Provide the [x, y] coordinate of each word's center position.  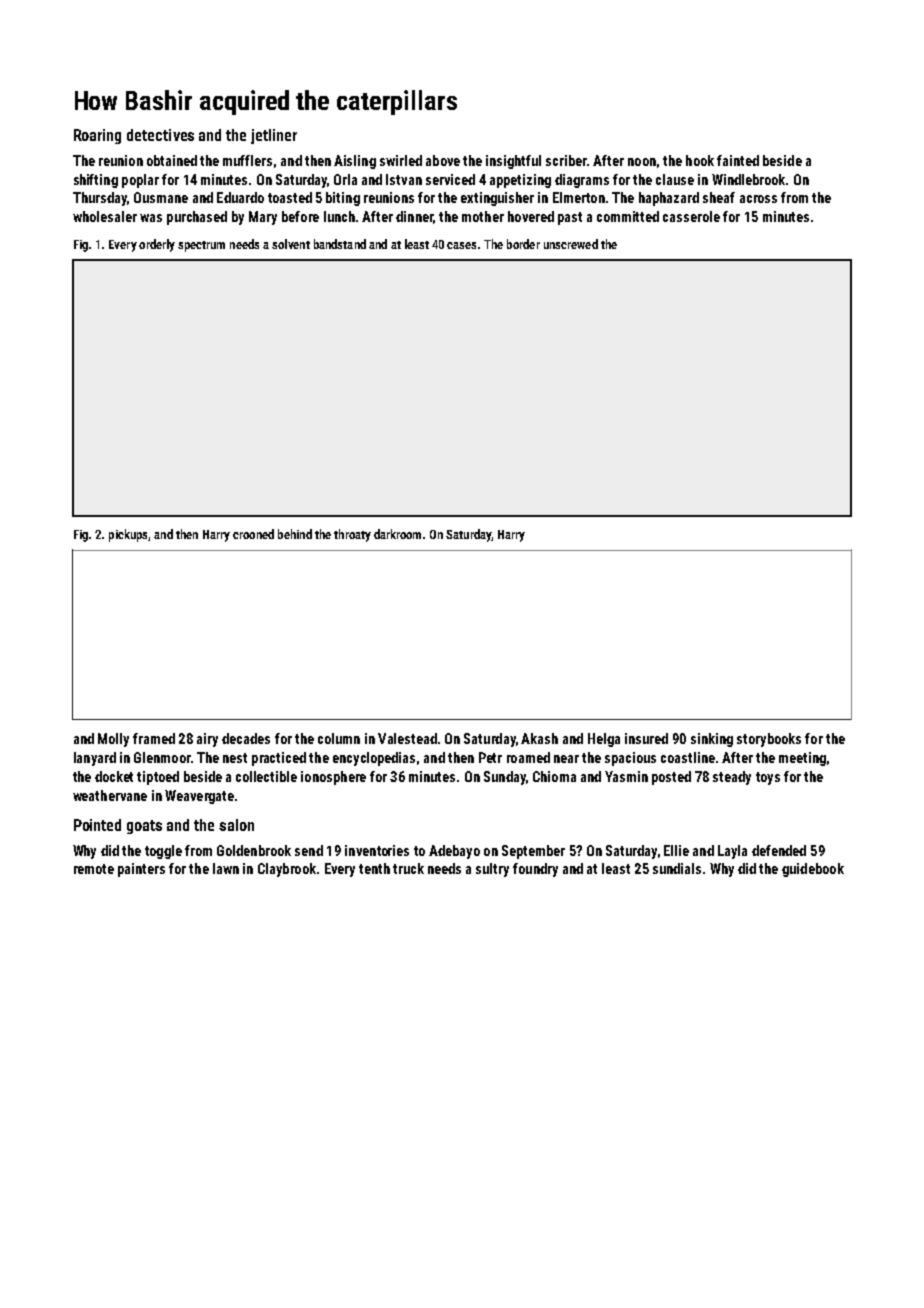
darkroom [397, 534]
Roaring [97, 136]
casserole [691, 216]
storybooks [769, 740]
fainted [738, 160]
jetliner [274, 136]
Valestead [407, 738]
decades [246, 738]
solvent [291, 244]
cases [461, 245]
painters [141, 870]
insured [646, 738]
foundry [535, 870]
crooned [253, 534]
